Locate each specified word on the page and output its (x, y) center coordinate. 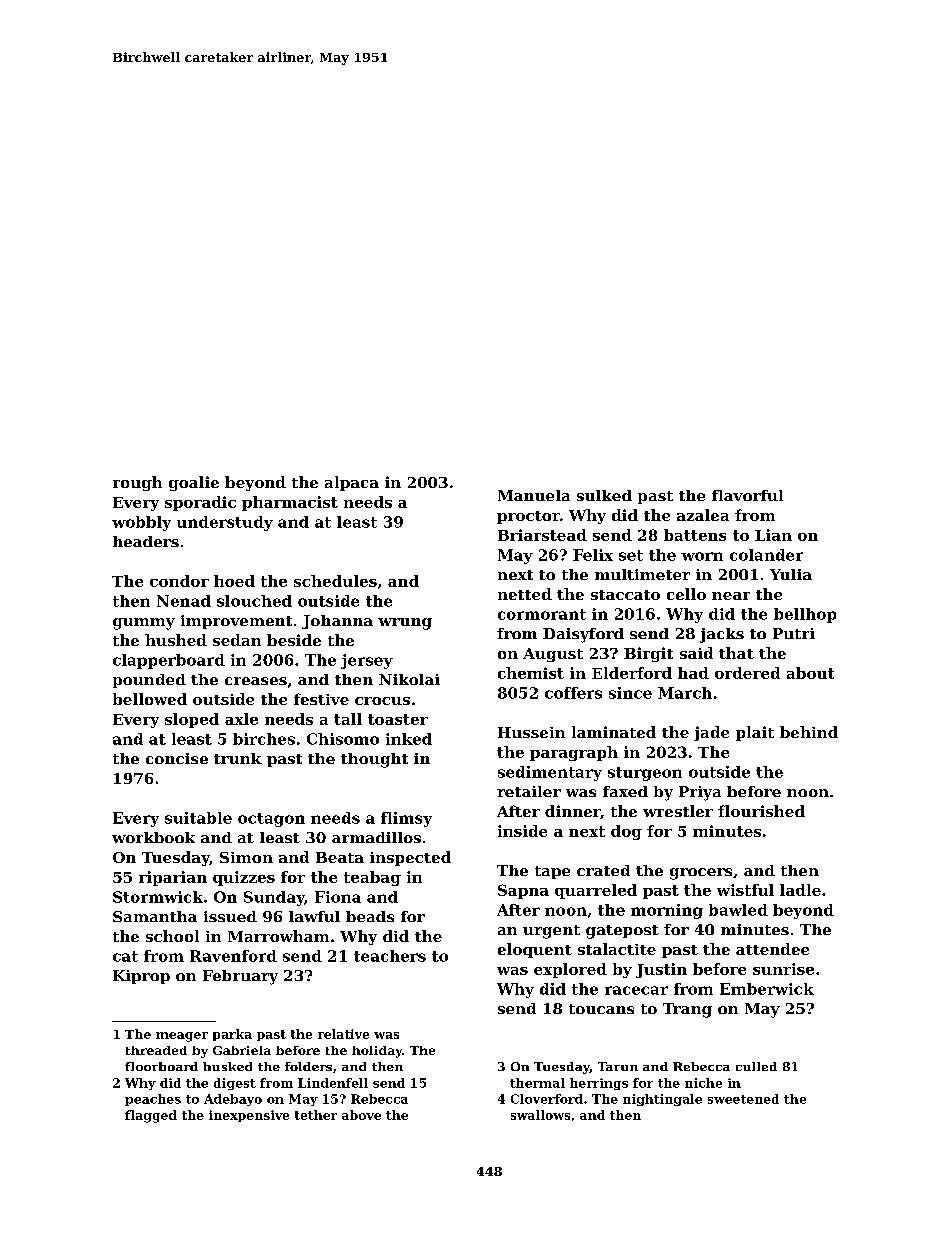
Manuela (534, 495)
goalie (194, 483)
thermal (537, 1083)
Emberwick (767, 989)
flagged (151, 1116)
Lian (773, 535)
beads (370, 916)
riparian (173, 878)
